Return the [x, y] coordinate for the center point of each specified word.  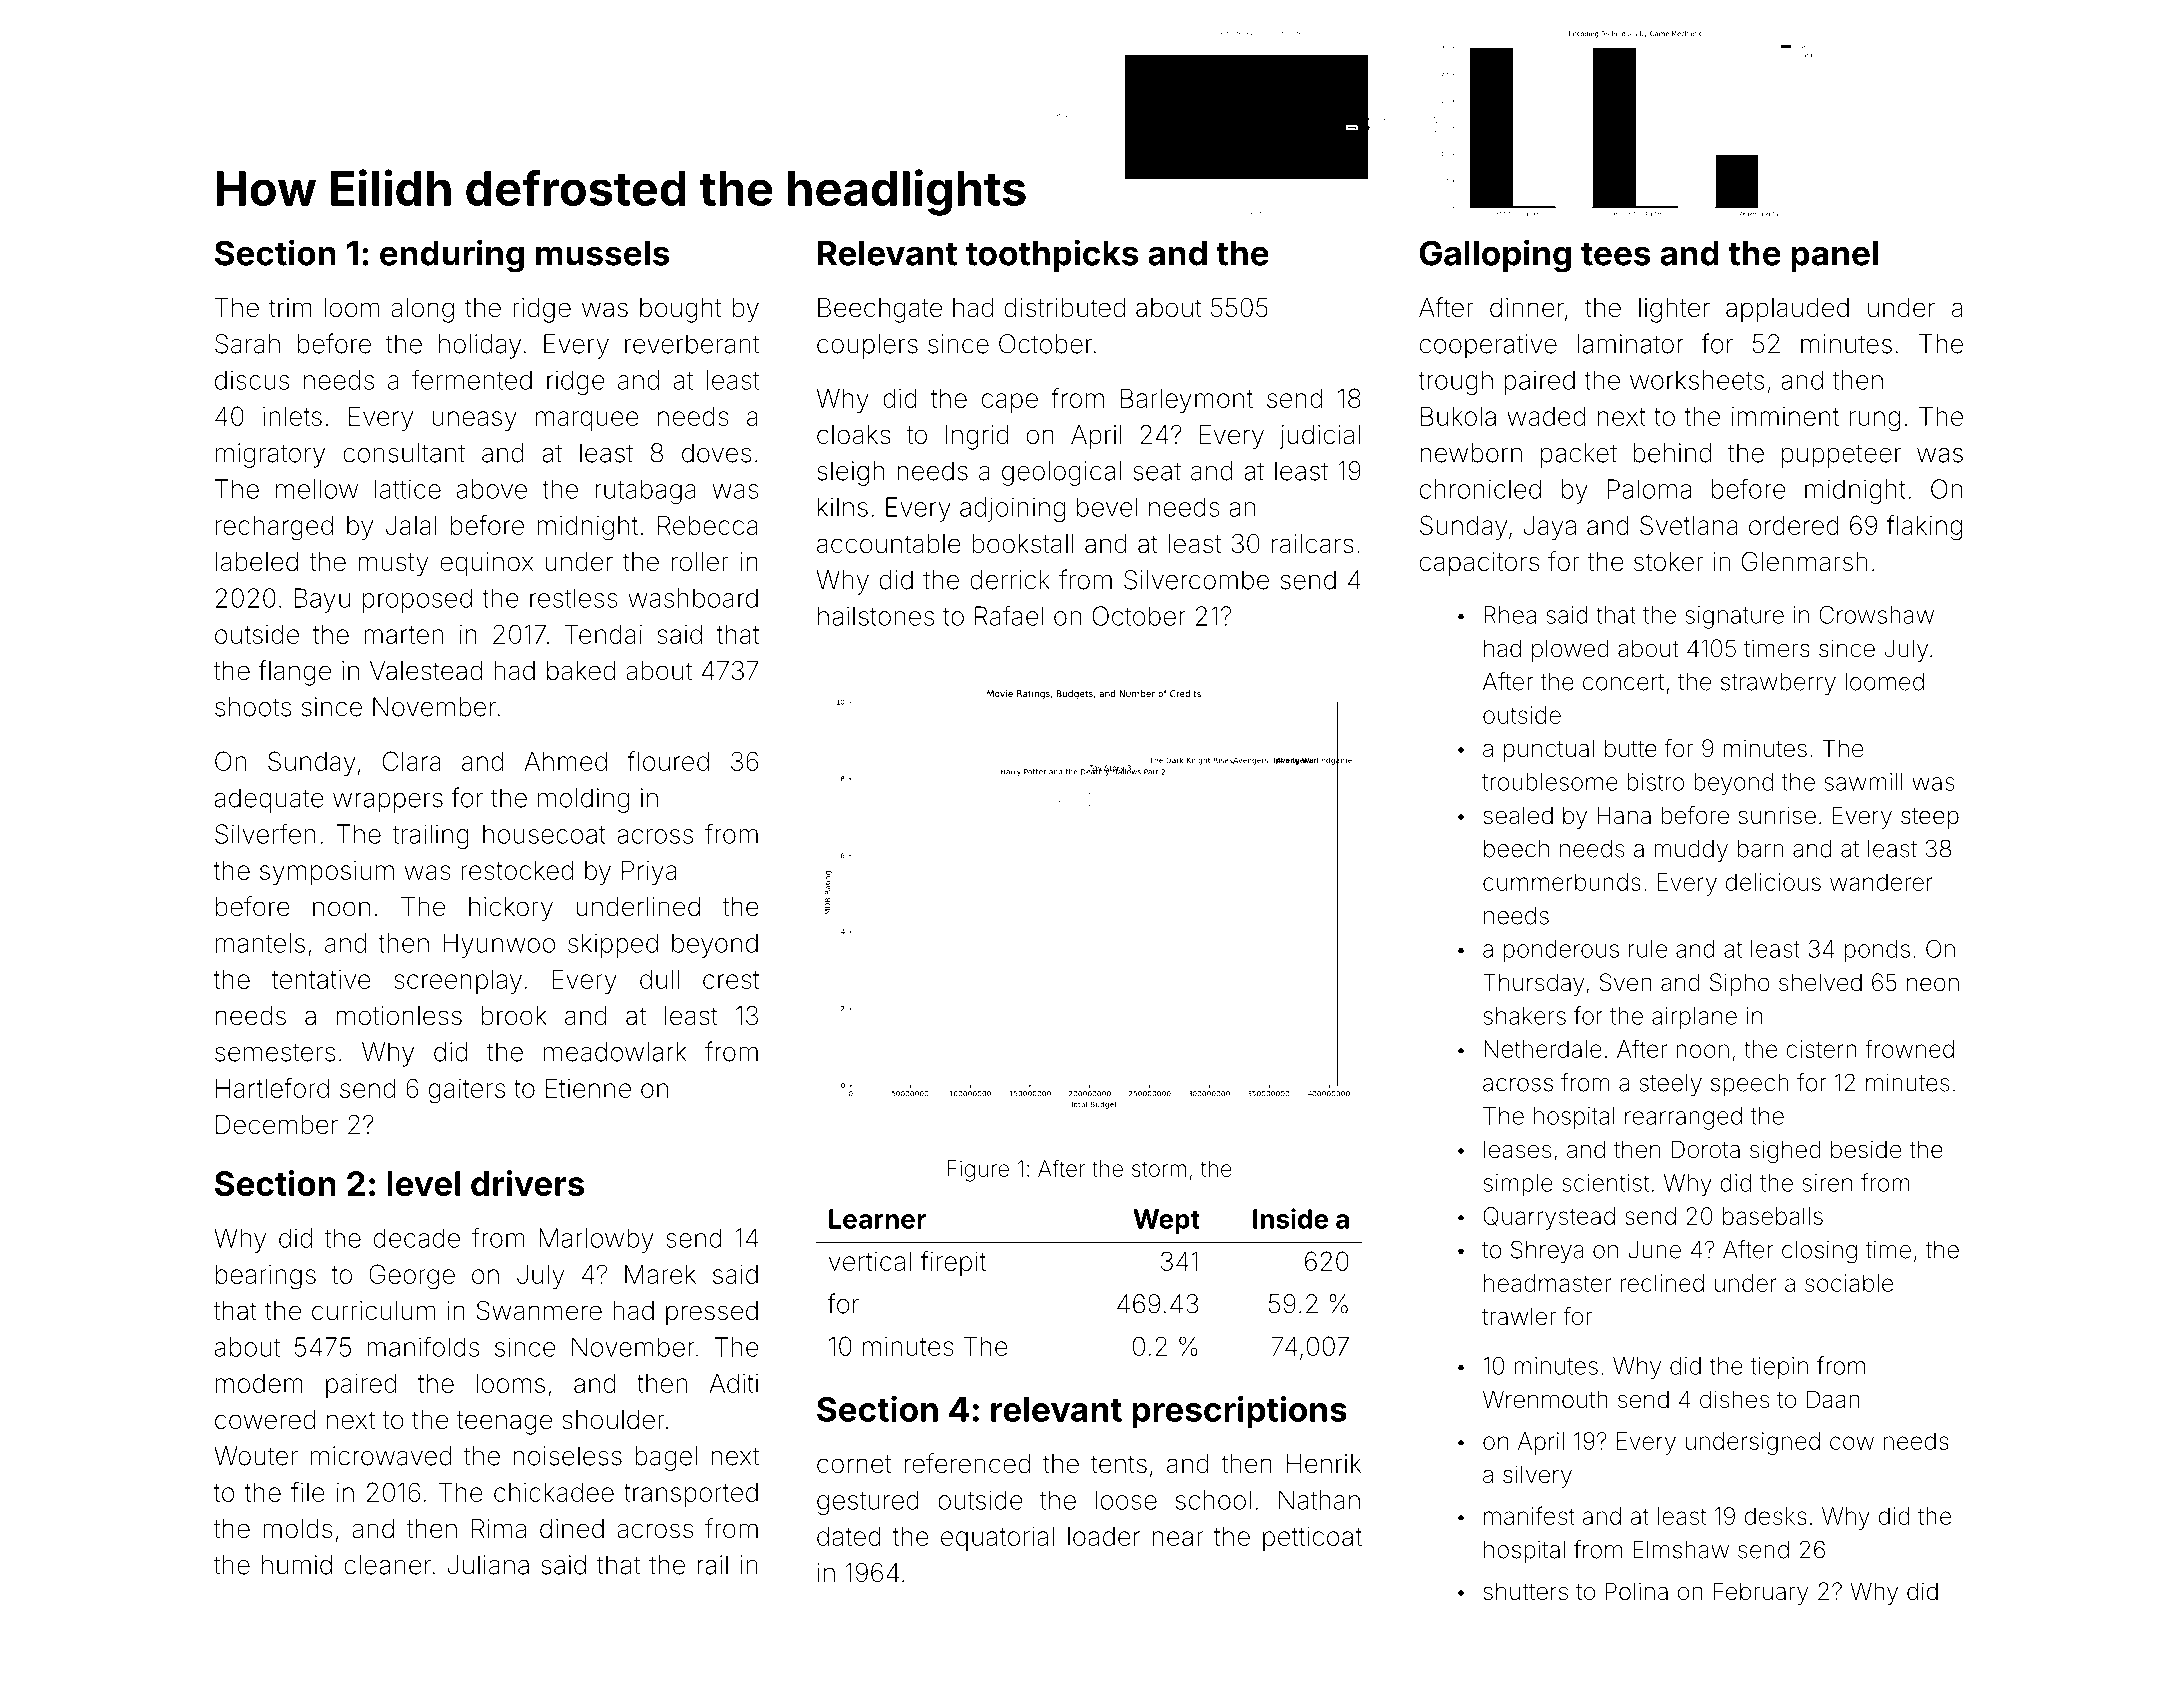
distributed [1064, 308]
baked [581, 671]
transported [691, 1495]
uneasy [475, 421]
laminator [1631, 344]
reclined [1662, 1283]
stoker [1669, 562]
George [412, 1277]
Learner [877, 1219]
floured [668, 761]
